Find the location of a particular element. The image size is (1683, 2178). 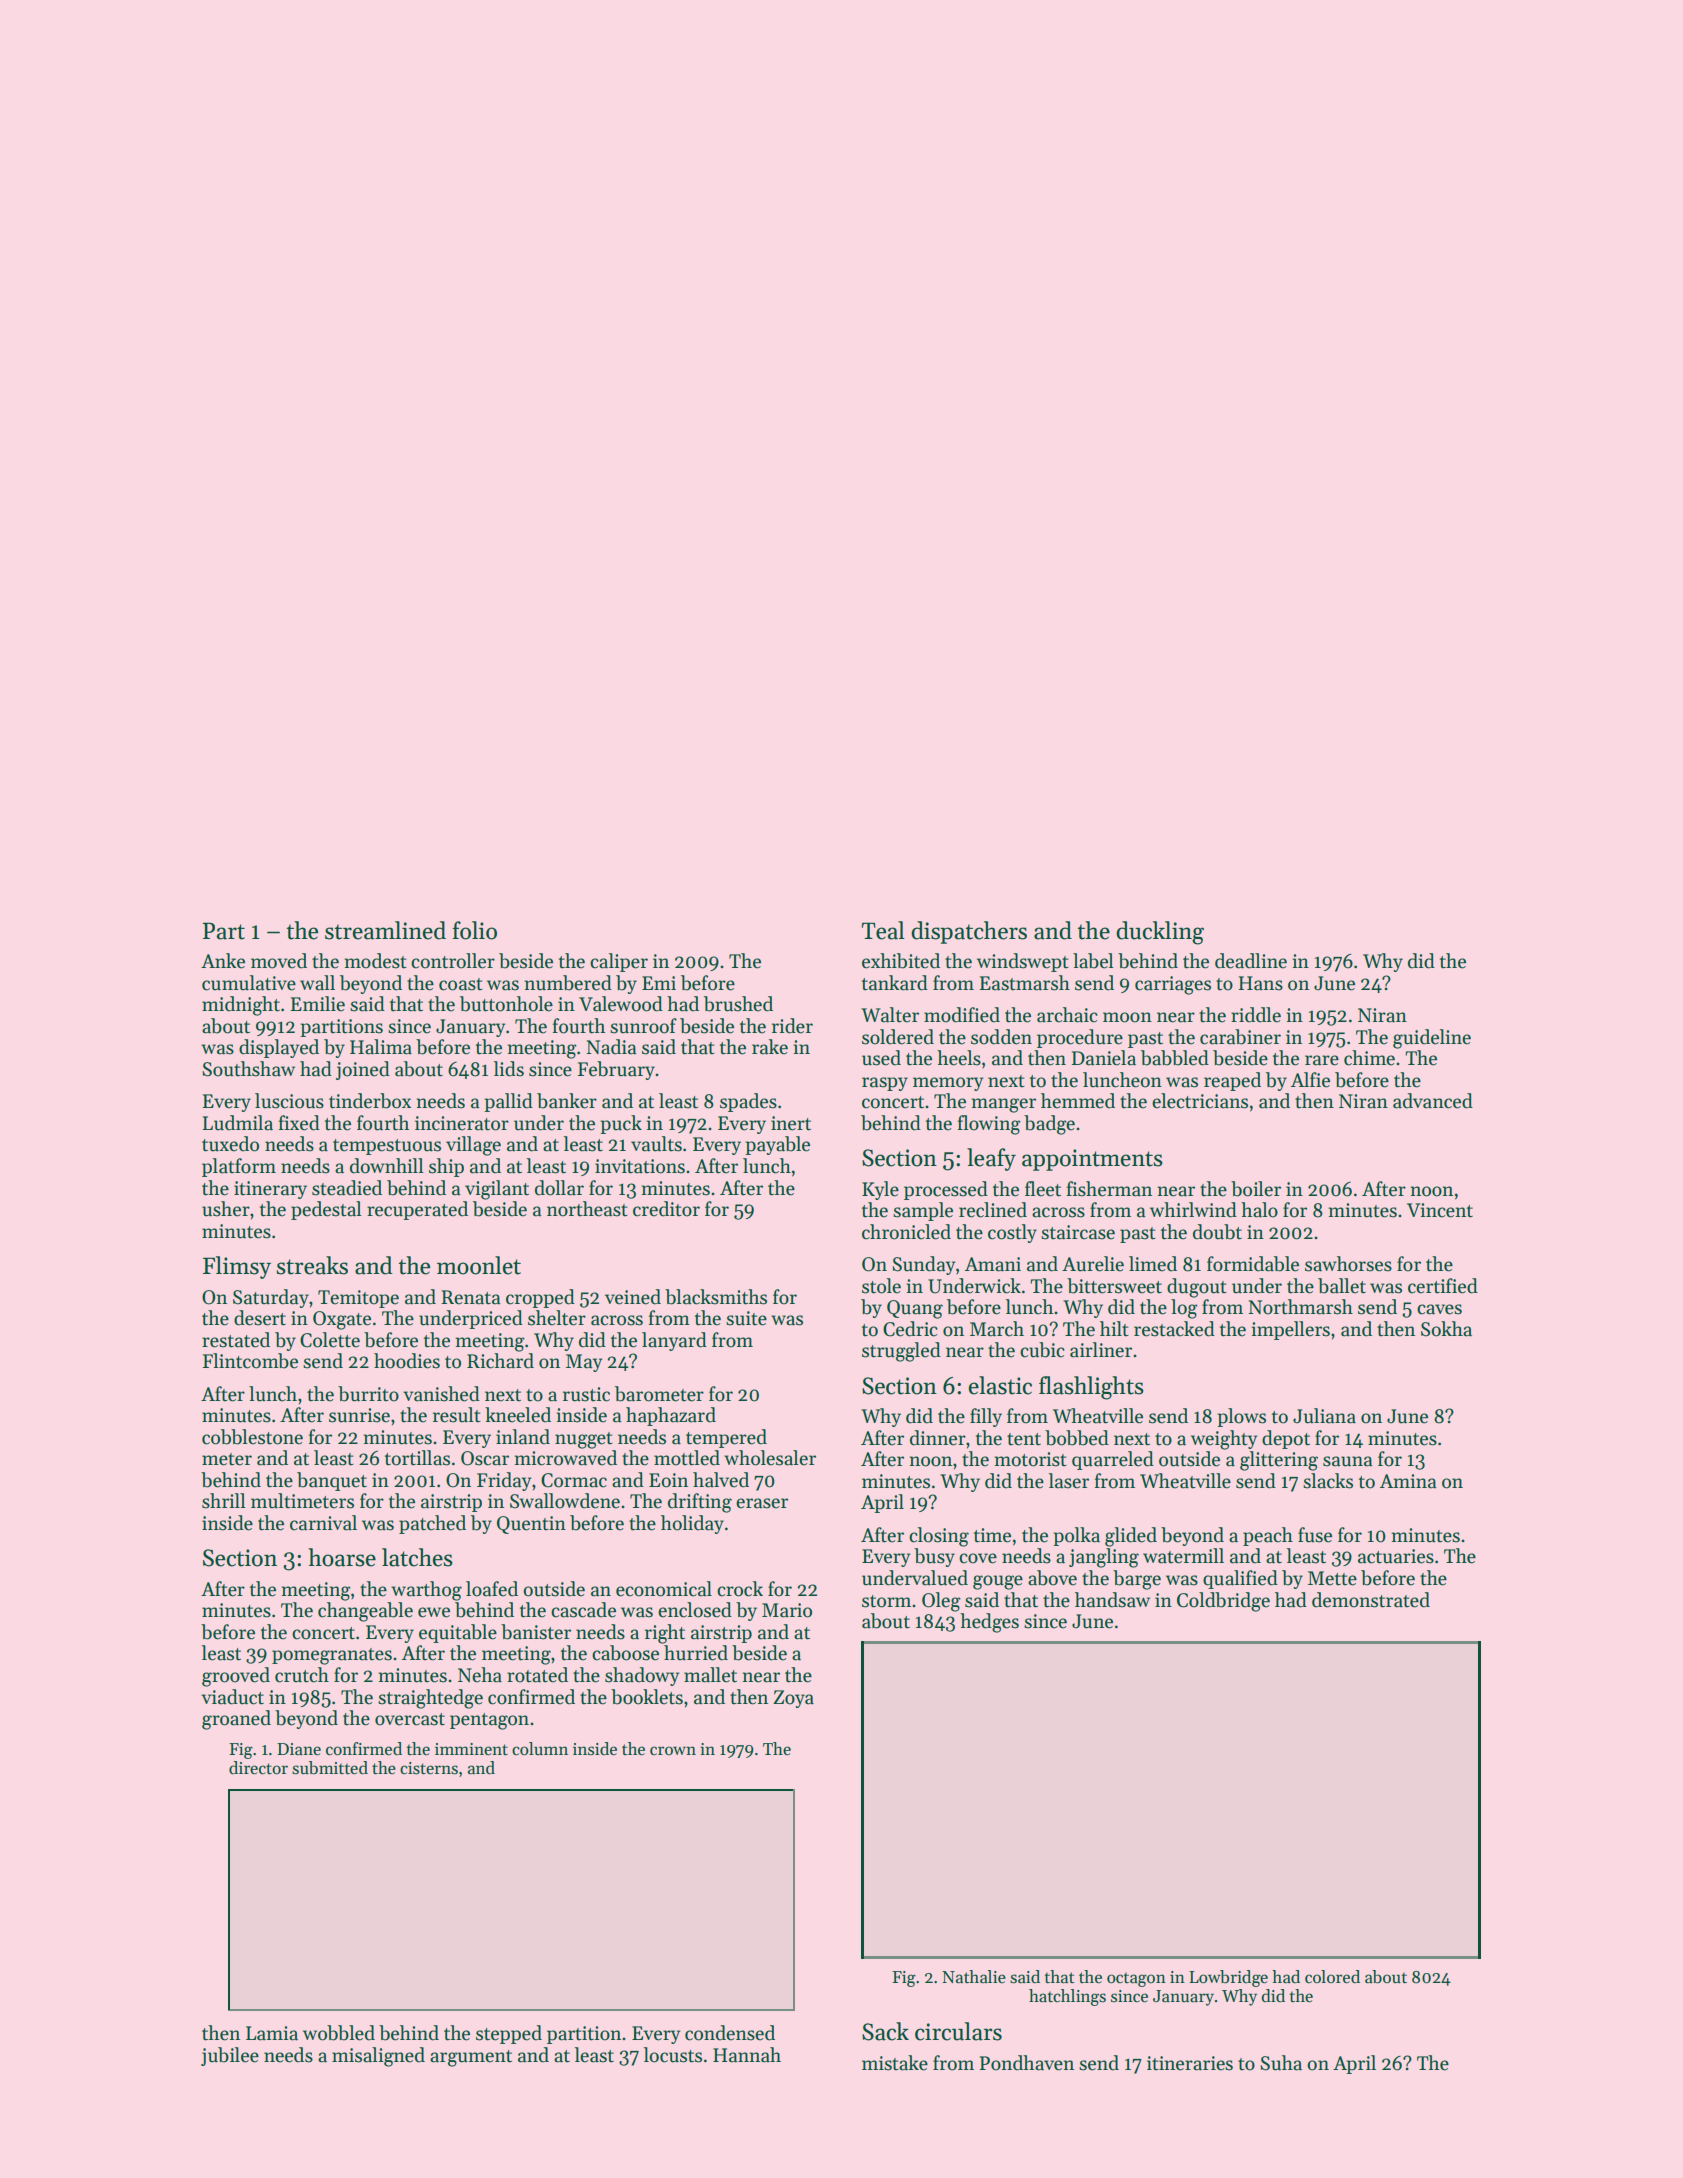

Alfie is located at coordinates (1310, 1080).
